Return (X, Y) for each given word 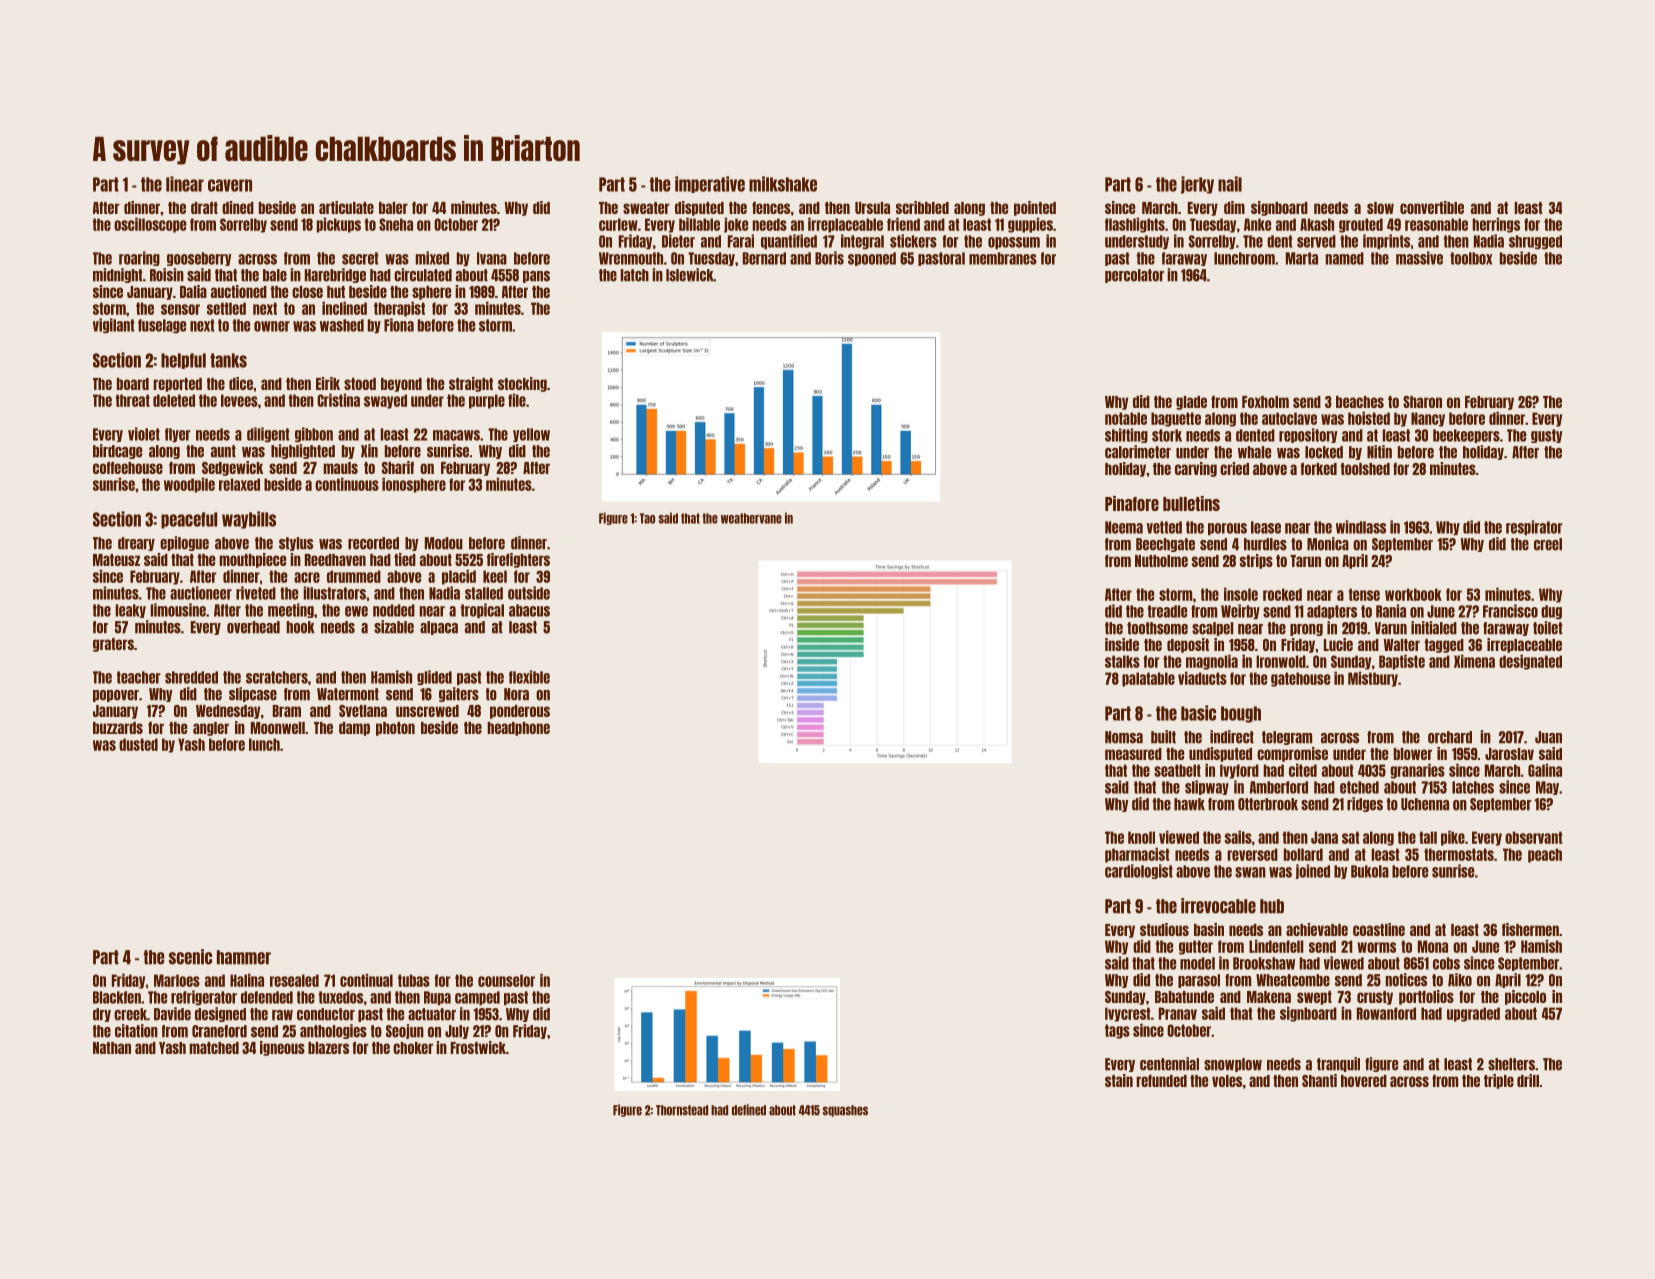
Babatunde (1184, 997)
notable (1126, 418)
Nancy (1428, 419)
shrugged (1535, 242)
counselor (506, 980)
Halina (247, 980)
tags (1117, 1031)
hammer (244, 957)
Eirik (328, 383)
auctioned (239, 291)
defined (749, 1110)
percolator (1134, 276)
